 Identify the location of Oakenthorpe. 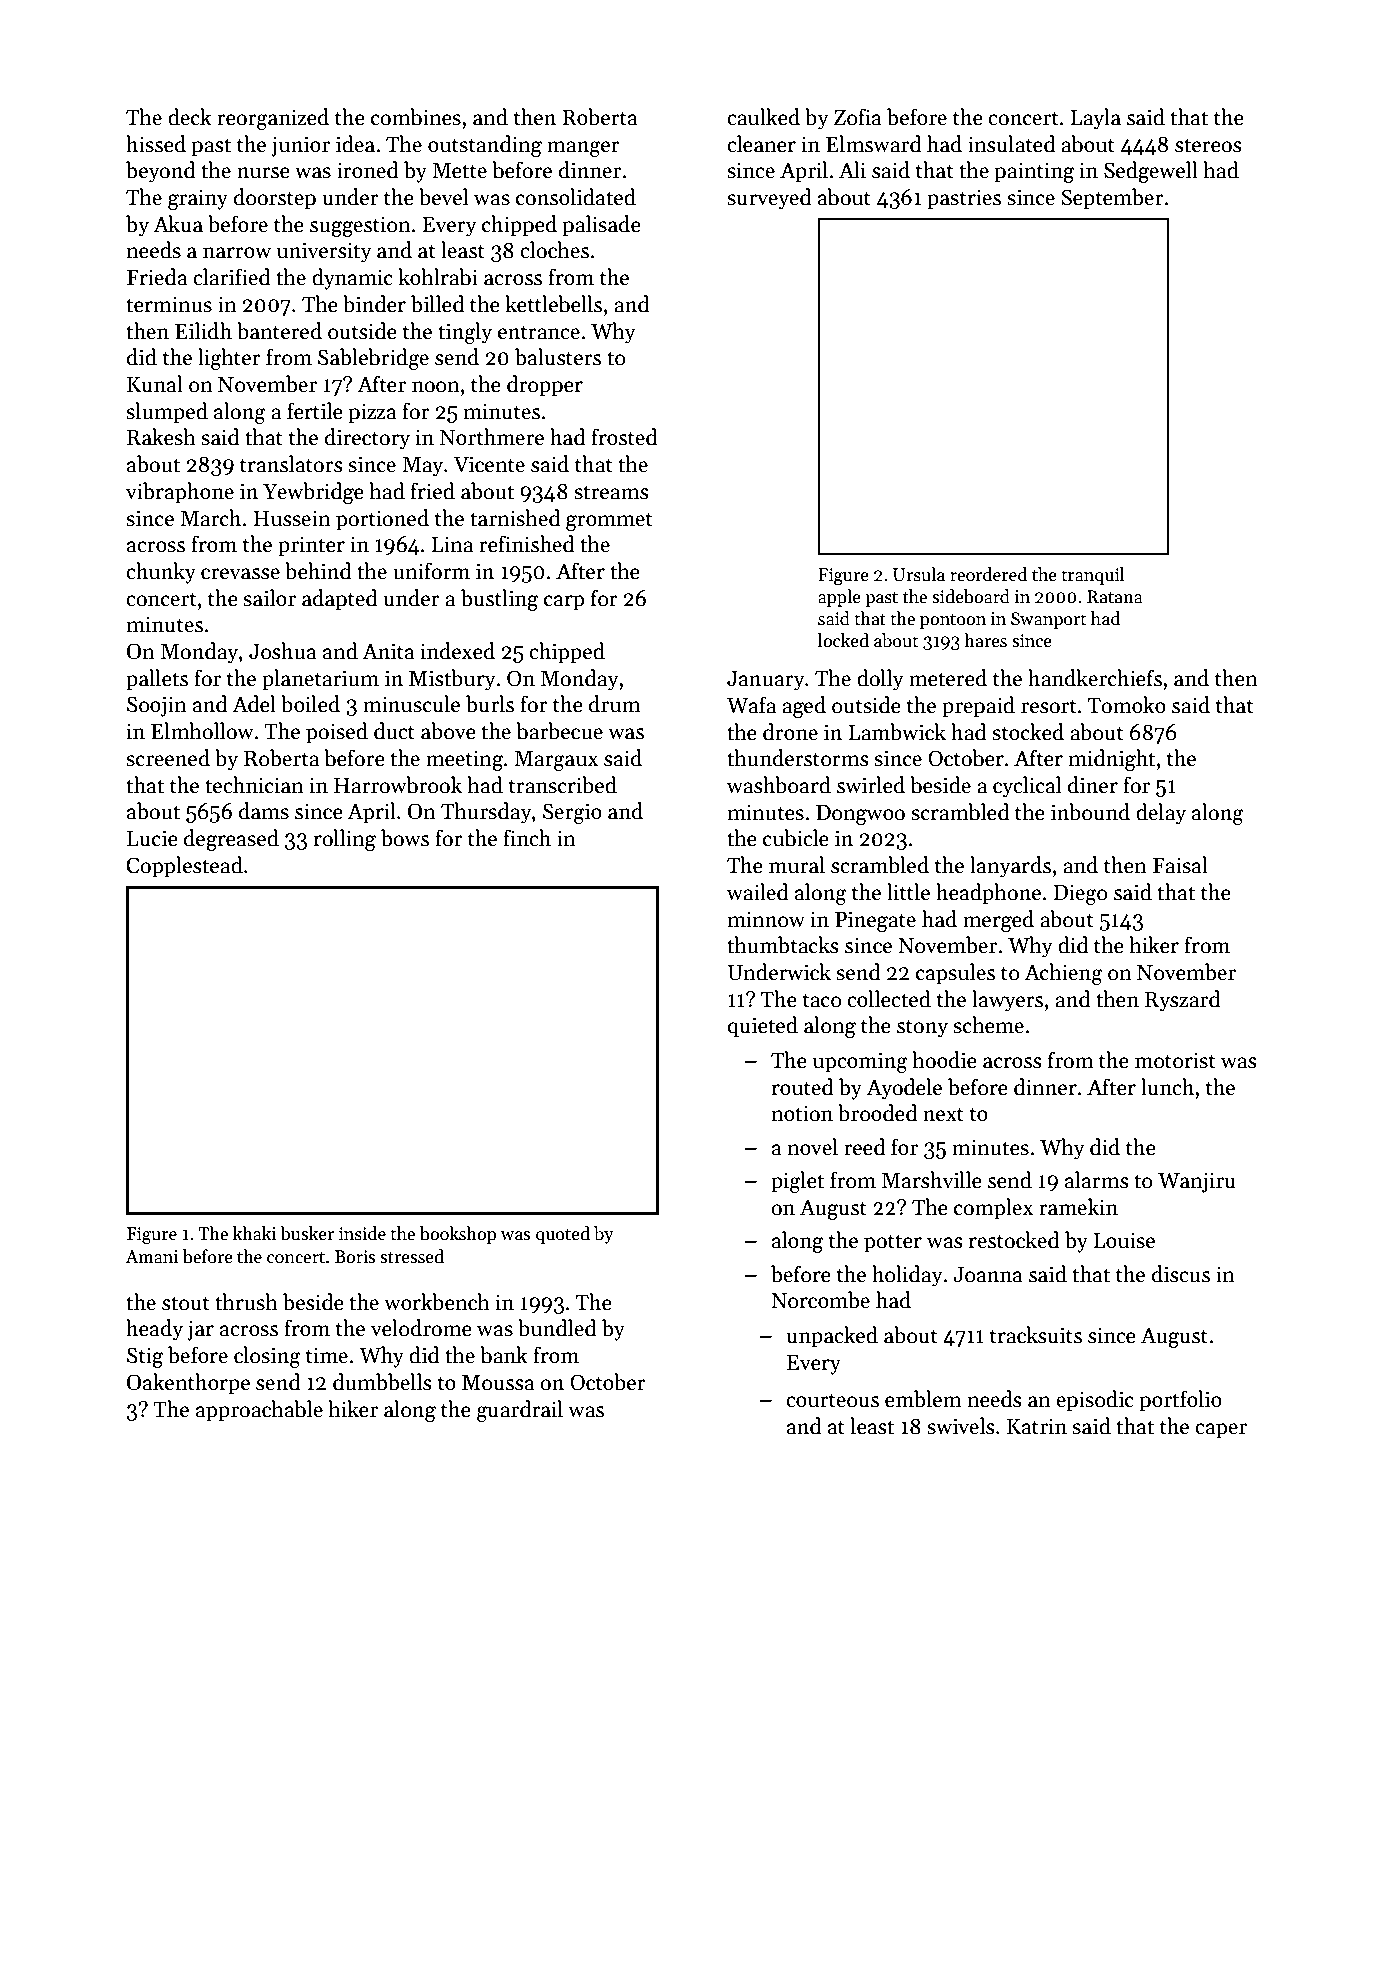
(188, 1384).
